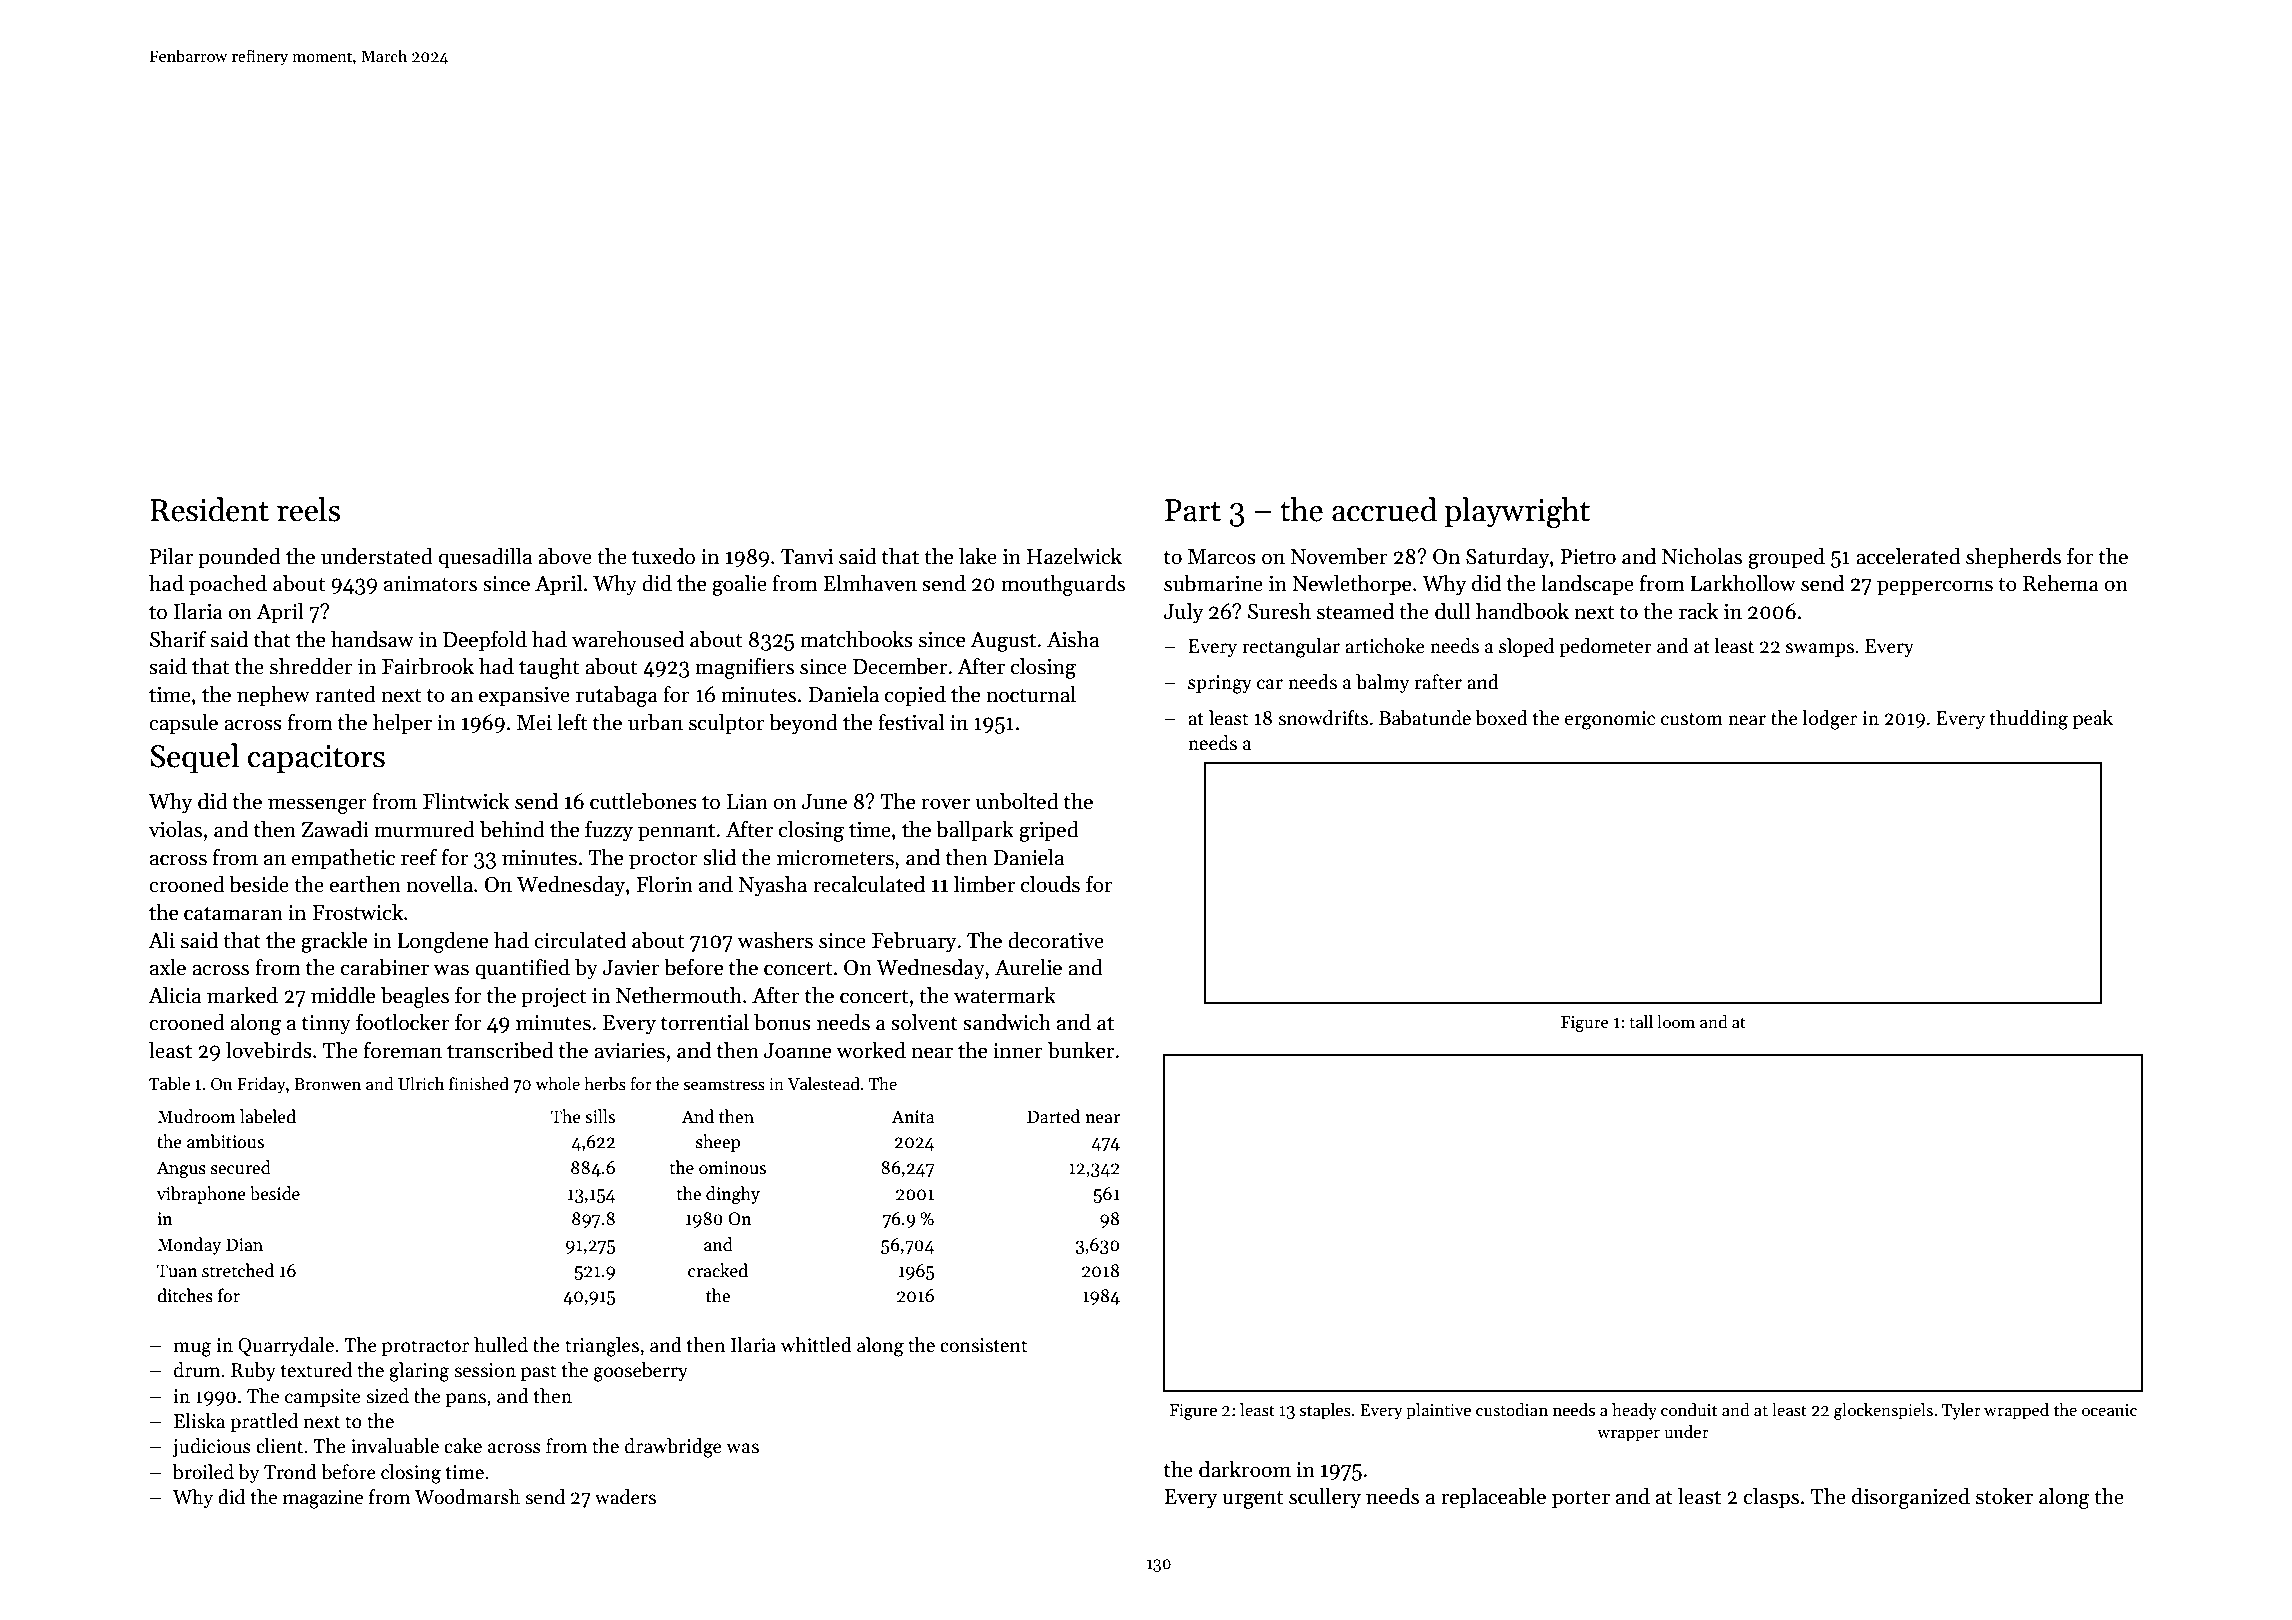 The image size is (2292, 1620). Describe the element at coordinates (2109, 1410) in the page. I see `oceanic` at that location.
